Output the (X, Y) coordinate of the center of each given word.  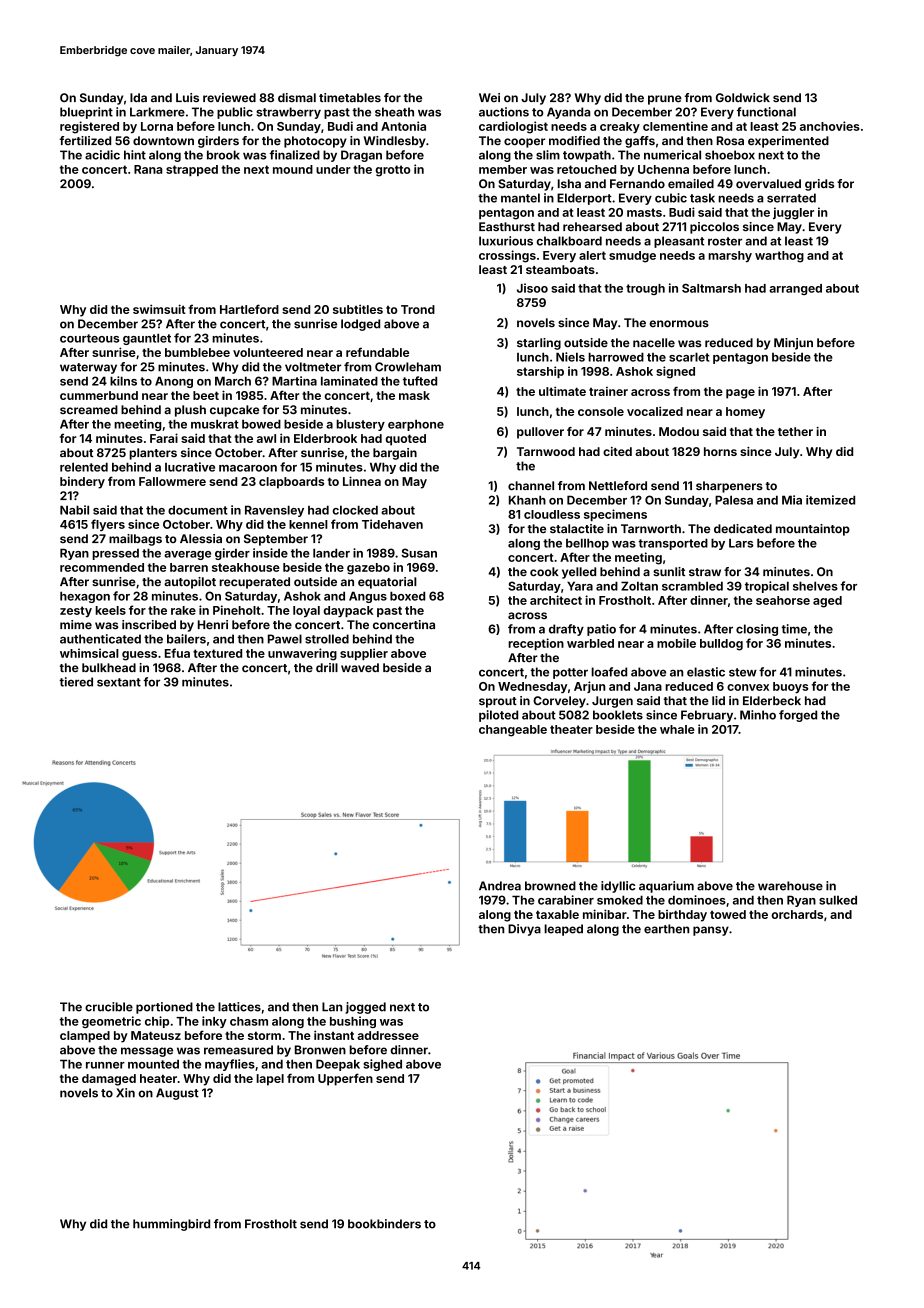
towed (728, 914)
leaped (563, 930)
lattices (239, 1007)
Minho (758, 715)
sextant (119, 682)
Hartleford (249, 309)
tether (795, 431)
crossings (507, 256)
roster (725, 241)
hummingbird (171, 1225)
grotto (393, 171)
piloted (498, 716)
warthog (779, 257)
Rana (148, 169)
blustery (360, 425)
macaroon (248, 468)
